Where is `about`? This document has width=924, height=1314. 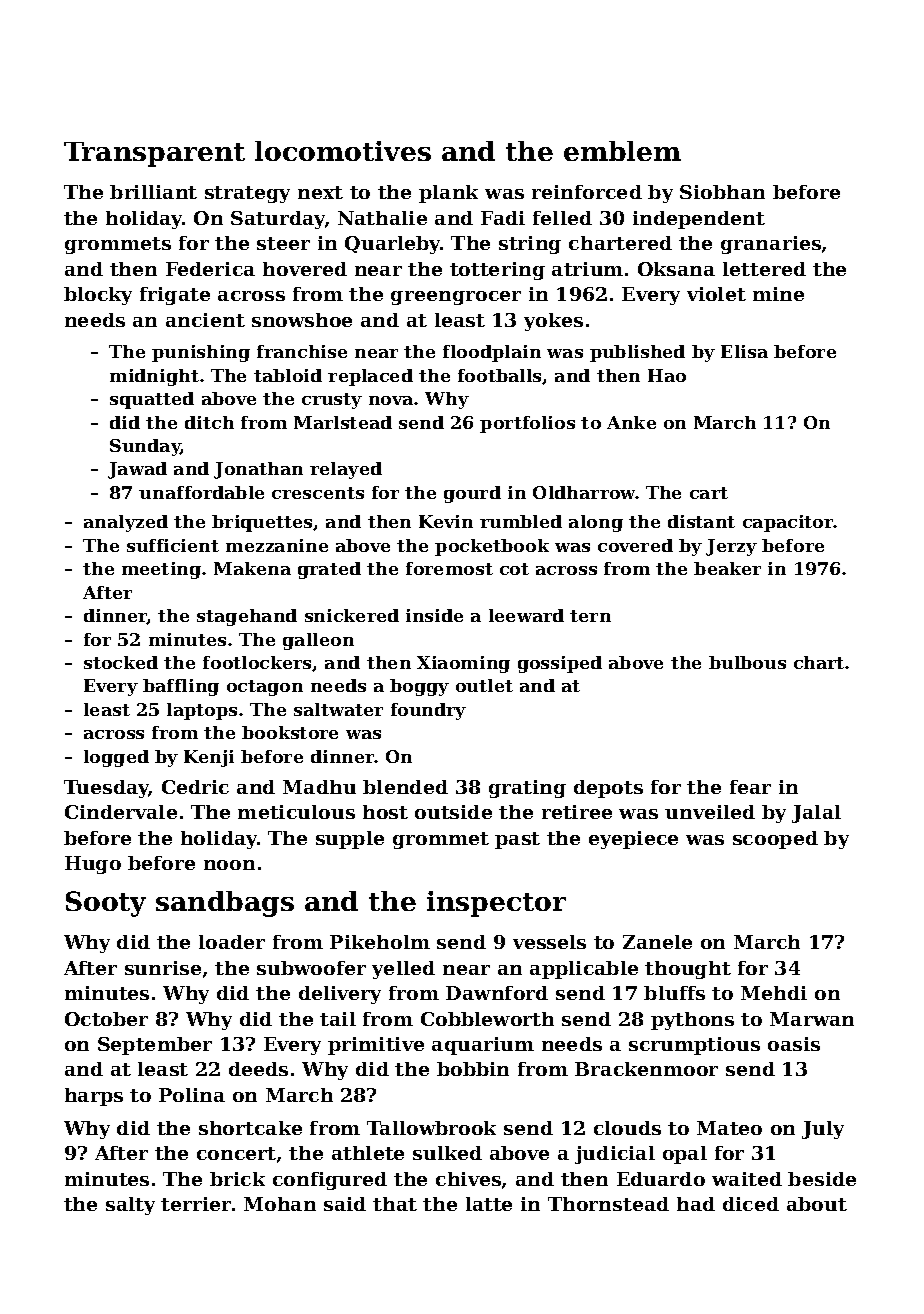 about is located at coordinates (817, 1204).
